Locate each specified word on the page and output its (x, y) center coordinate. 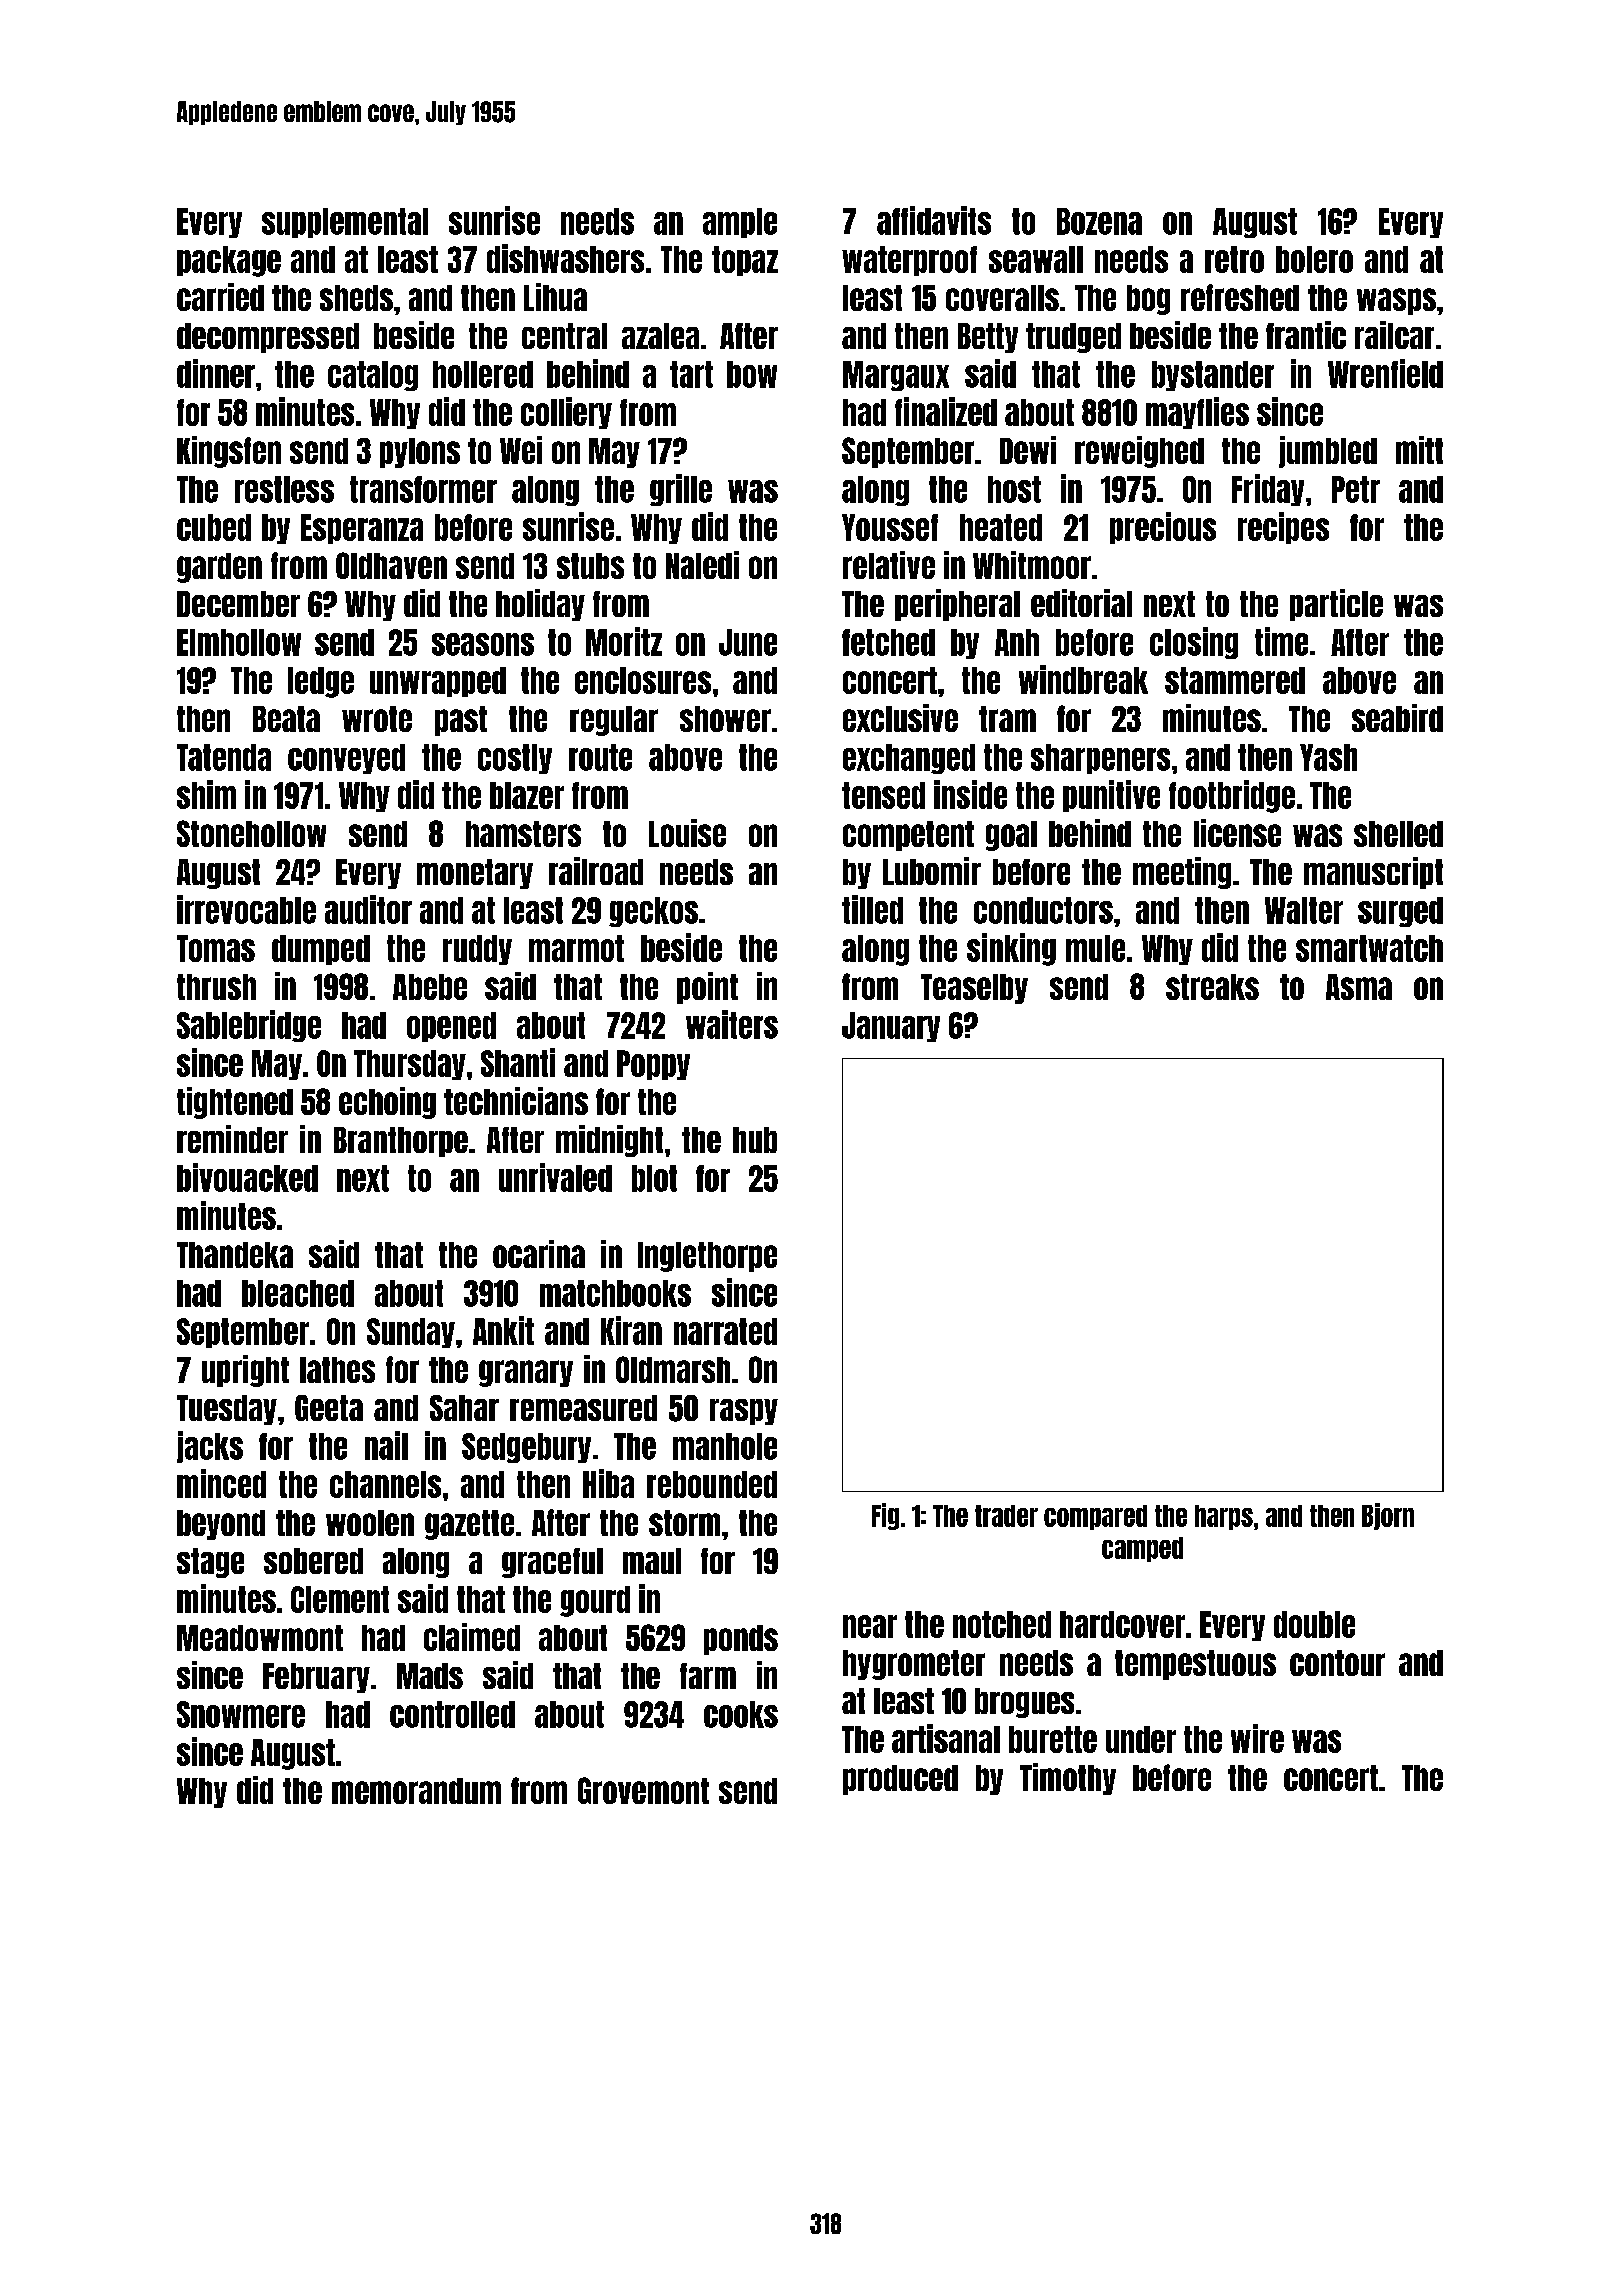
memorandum (416, 1791)
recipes (1283, 528)
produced (900, 1780)
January (891, 1027)
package (229, 261)
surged (1400, 912)
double (1314, 1624)
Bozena (1099, 221)
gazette (469, 1525)
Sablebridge (249, 1026)
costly (515, 759)
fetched (888, 642)
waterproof (909, 261)
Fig (885, 1516)
